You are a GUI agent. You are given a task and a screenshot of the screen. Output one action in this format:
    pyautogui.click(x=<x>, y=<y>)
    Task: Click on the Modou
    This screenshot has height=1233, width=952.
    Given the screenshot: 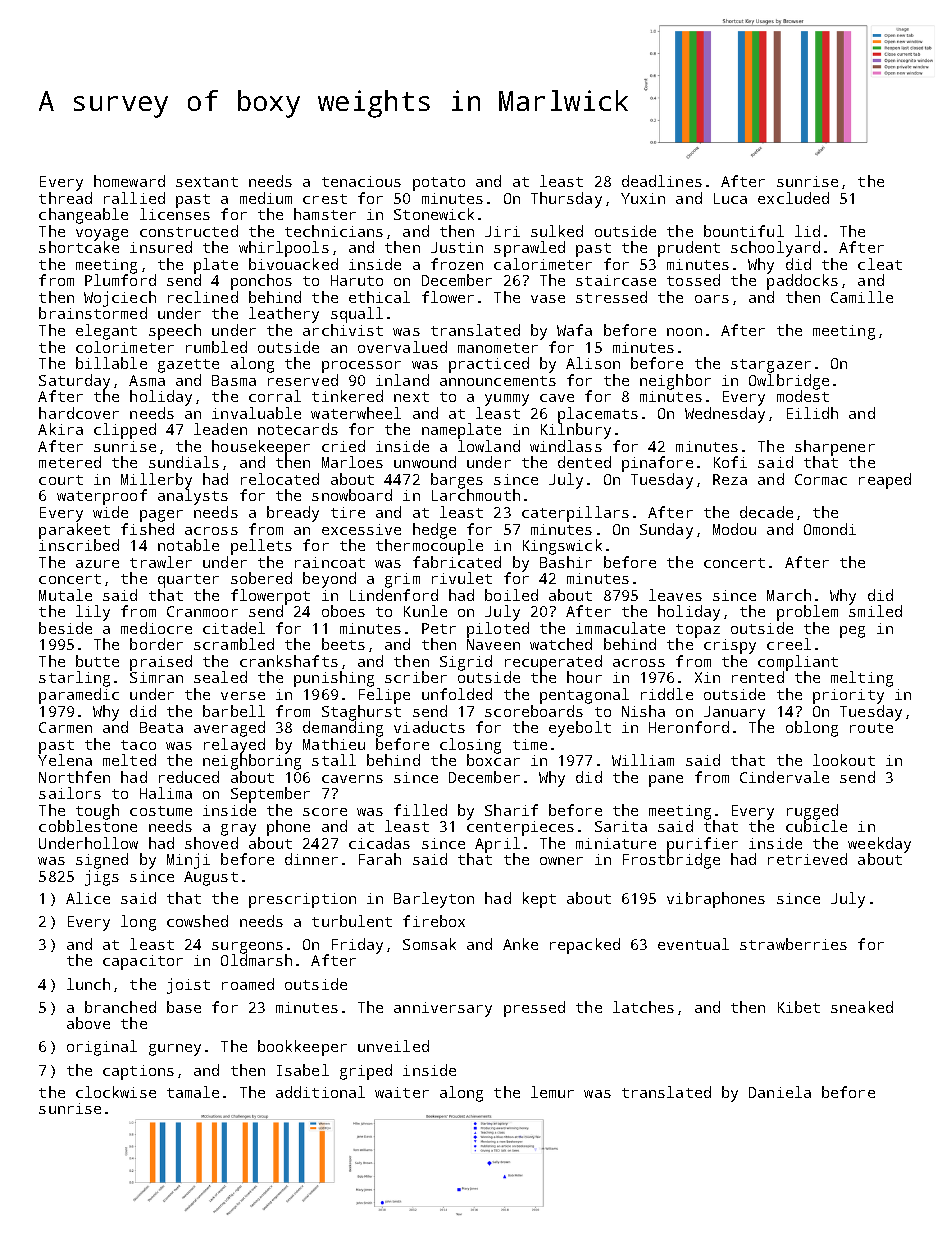 What is the action you would take?
    pyautogui.click(x=734, y=529)
